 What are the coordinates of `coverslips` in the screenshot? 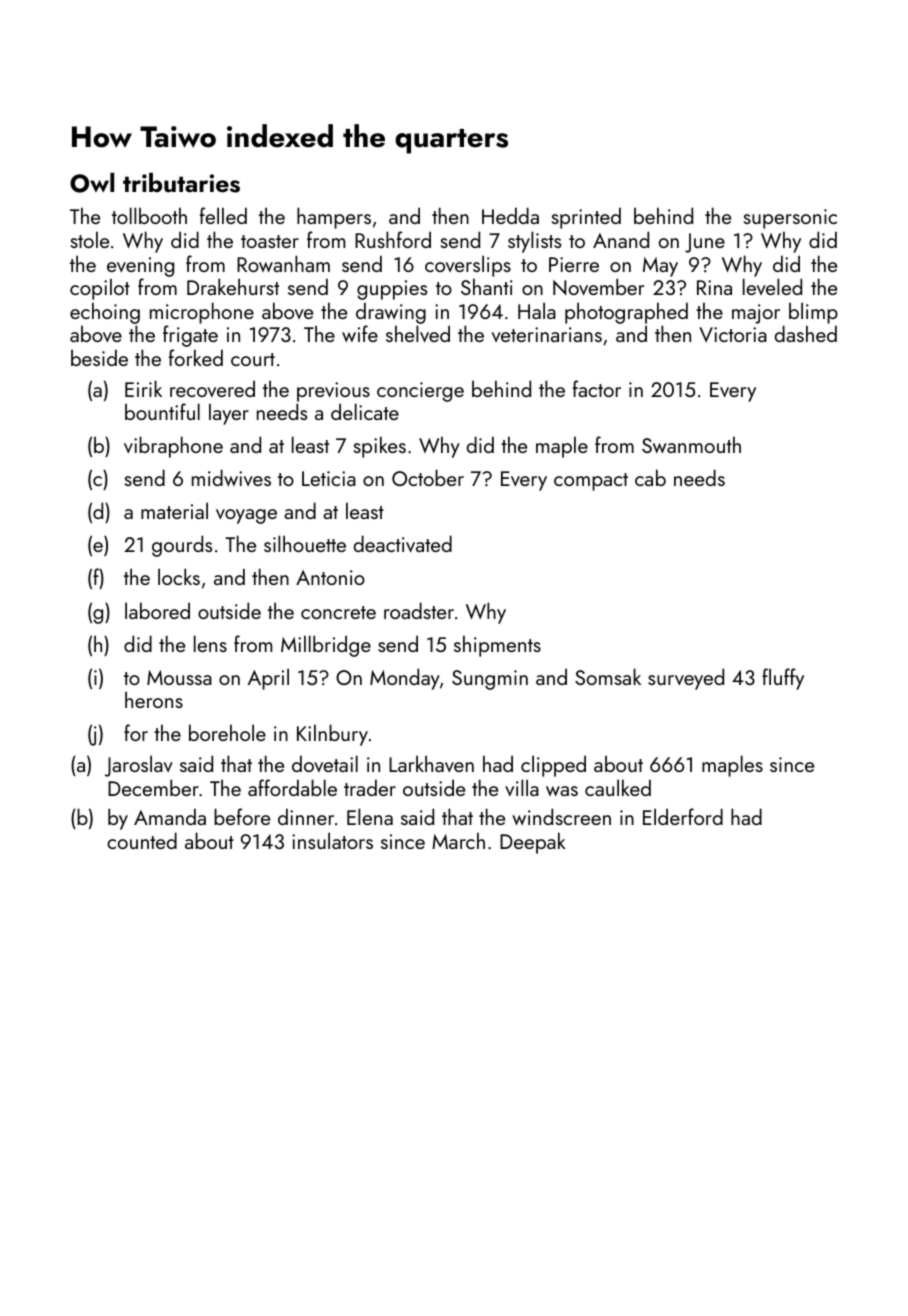 It's located at (468, 266).
